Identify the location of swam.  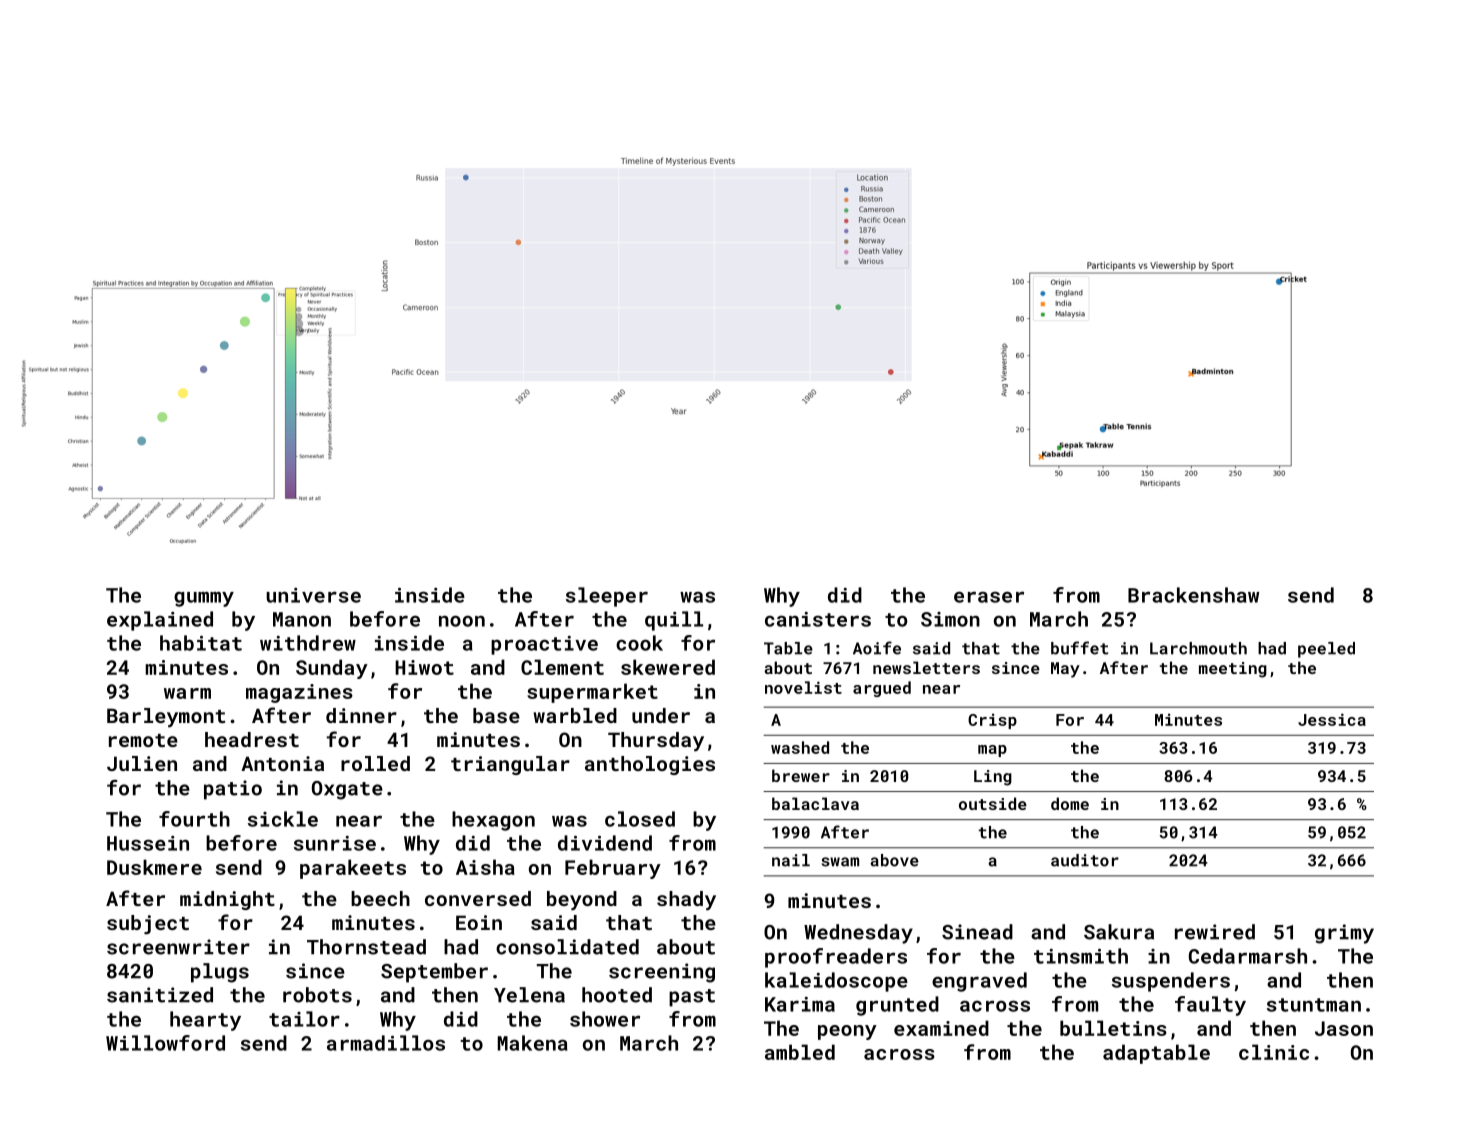
(840, 862).
